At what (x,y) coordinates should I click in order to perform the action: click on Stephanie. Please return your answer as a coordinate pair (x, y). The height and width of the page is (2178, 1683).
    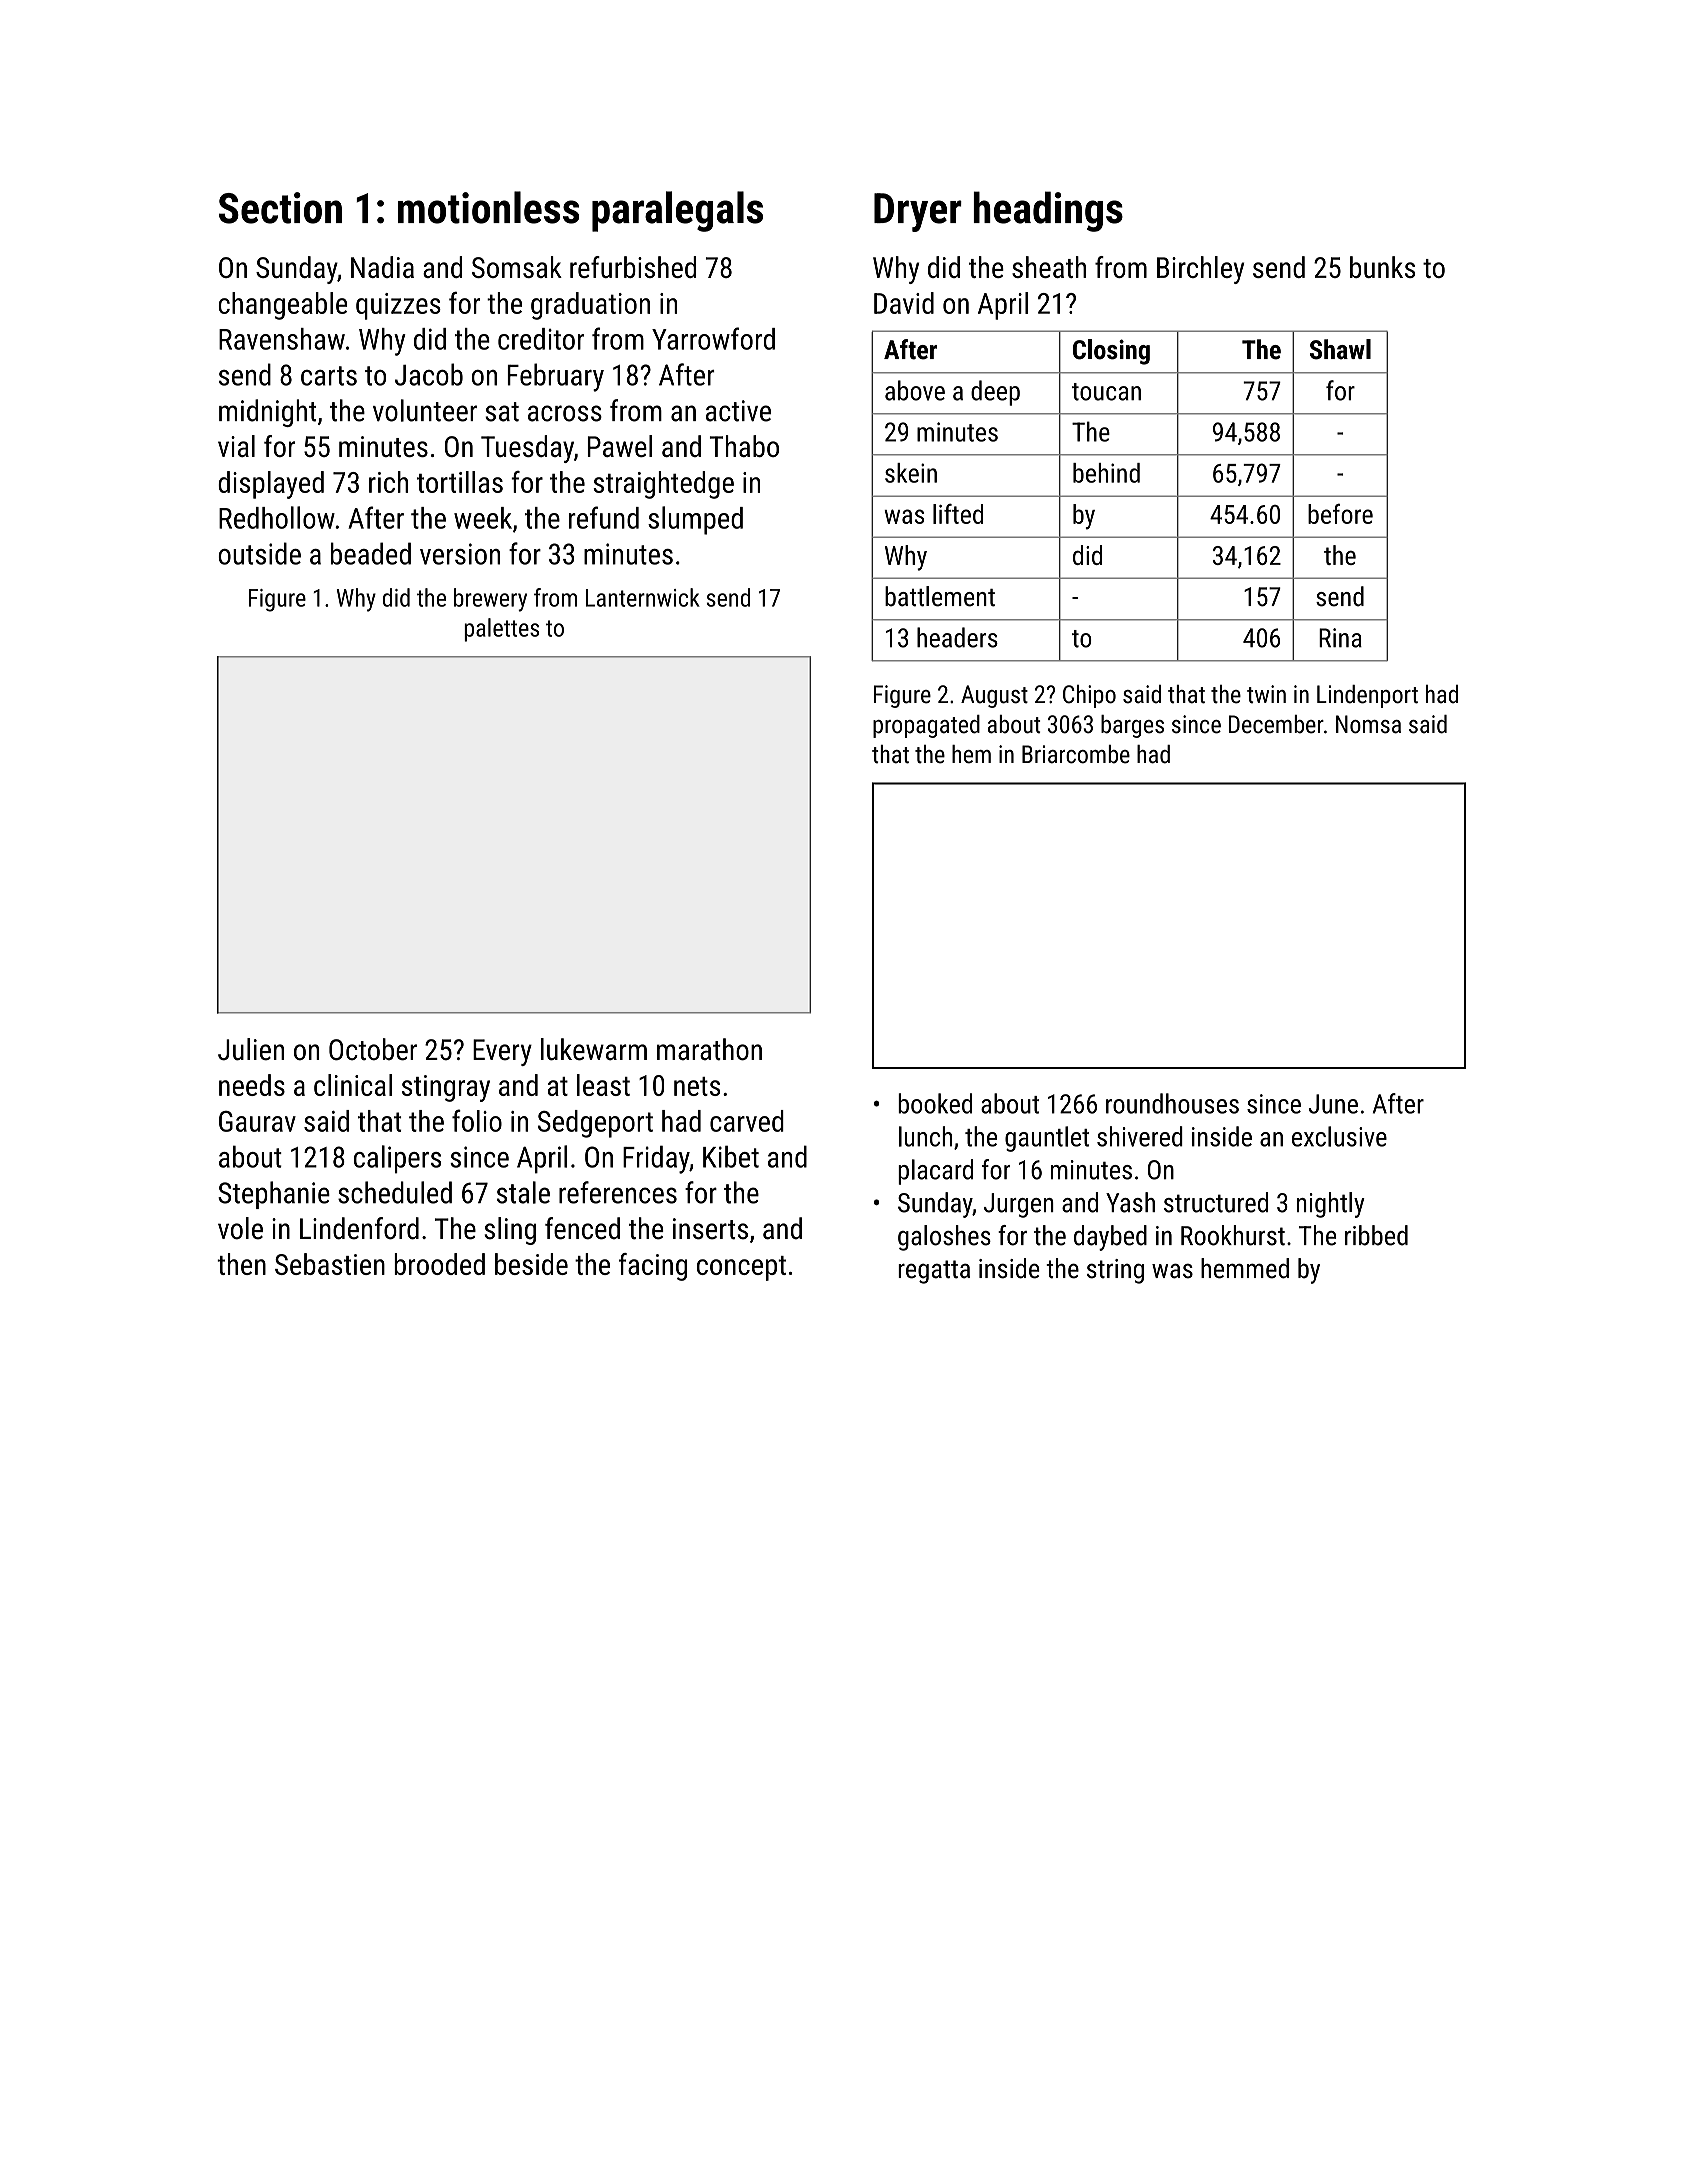
    Looking at the image, I should click on (274, 1195).
